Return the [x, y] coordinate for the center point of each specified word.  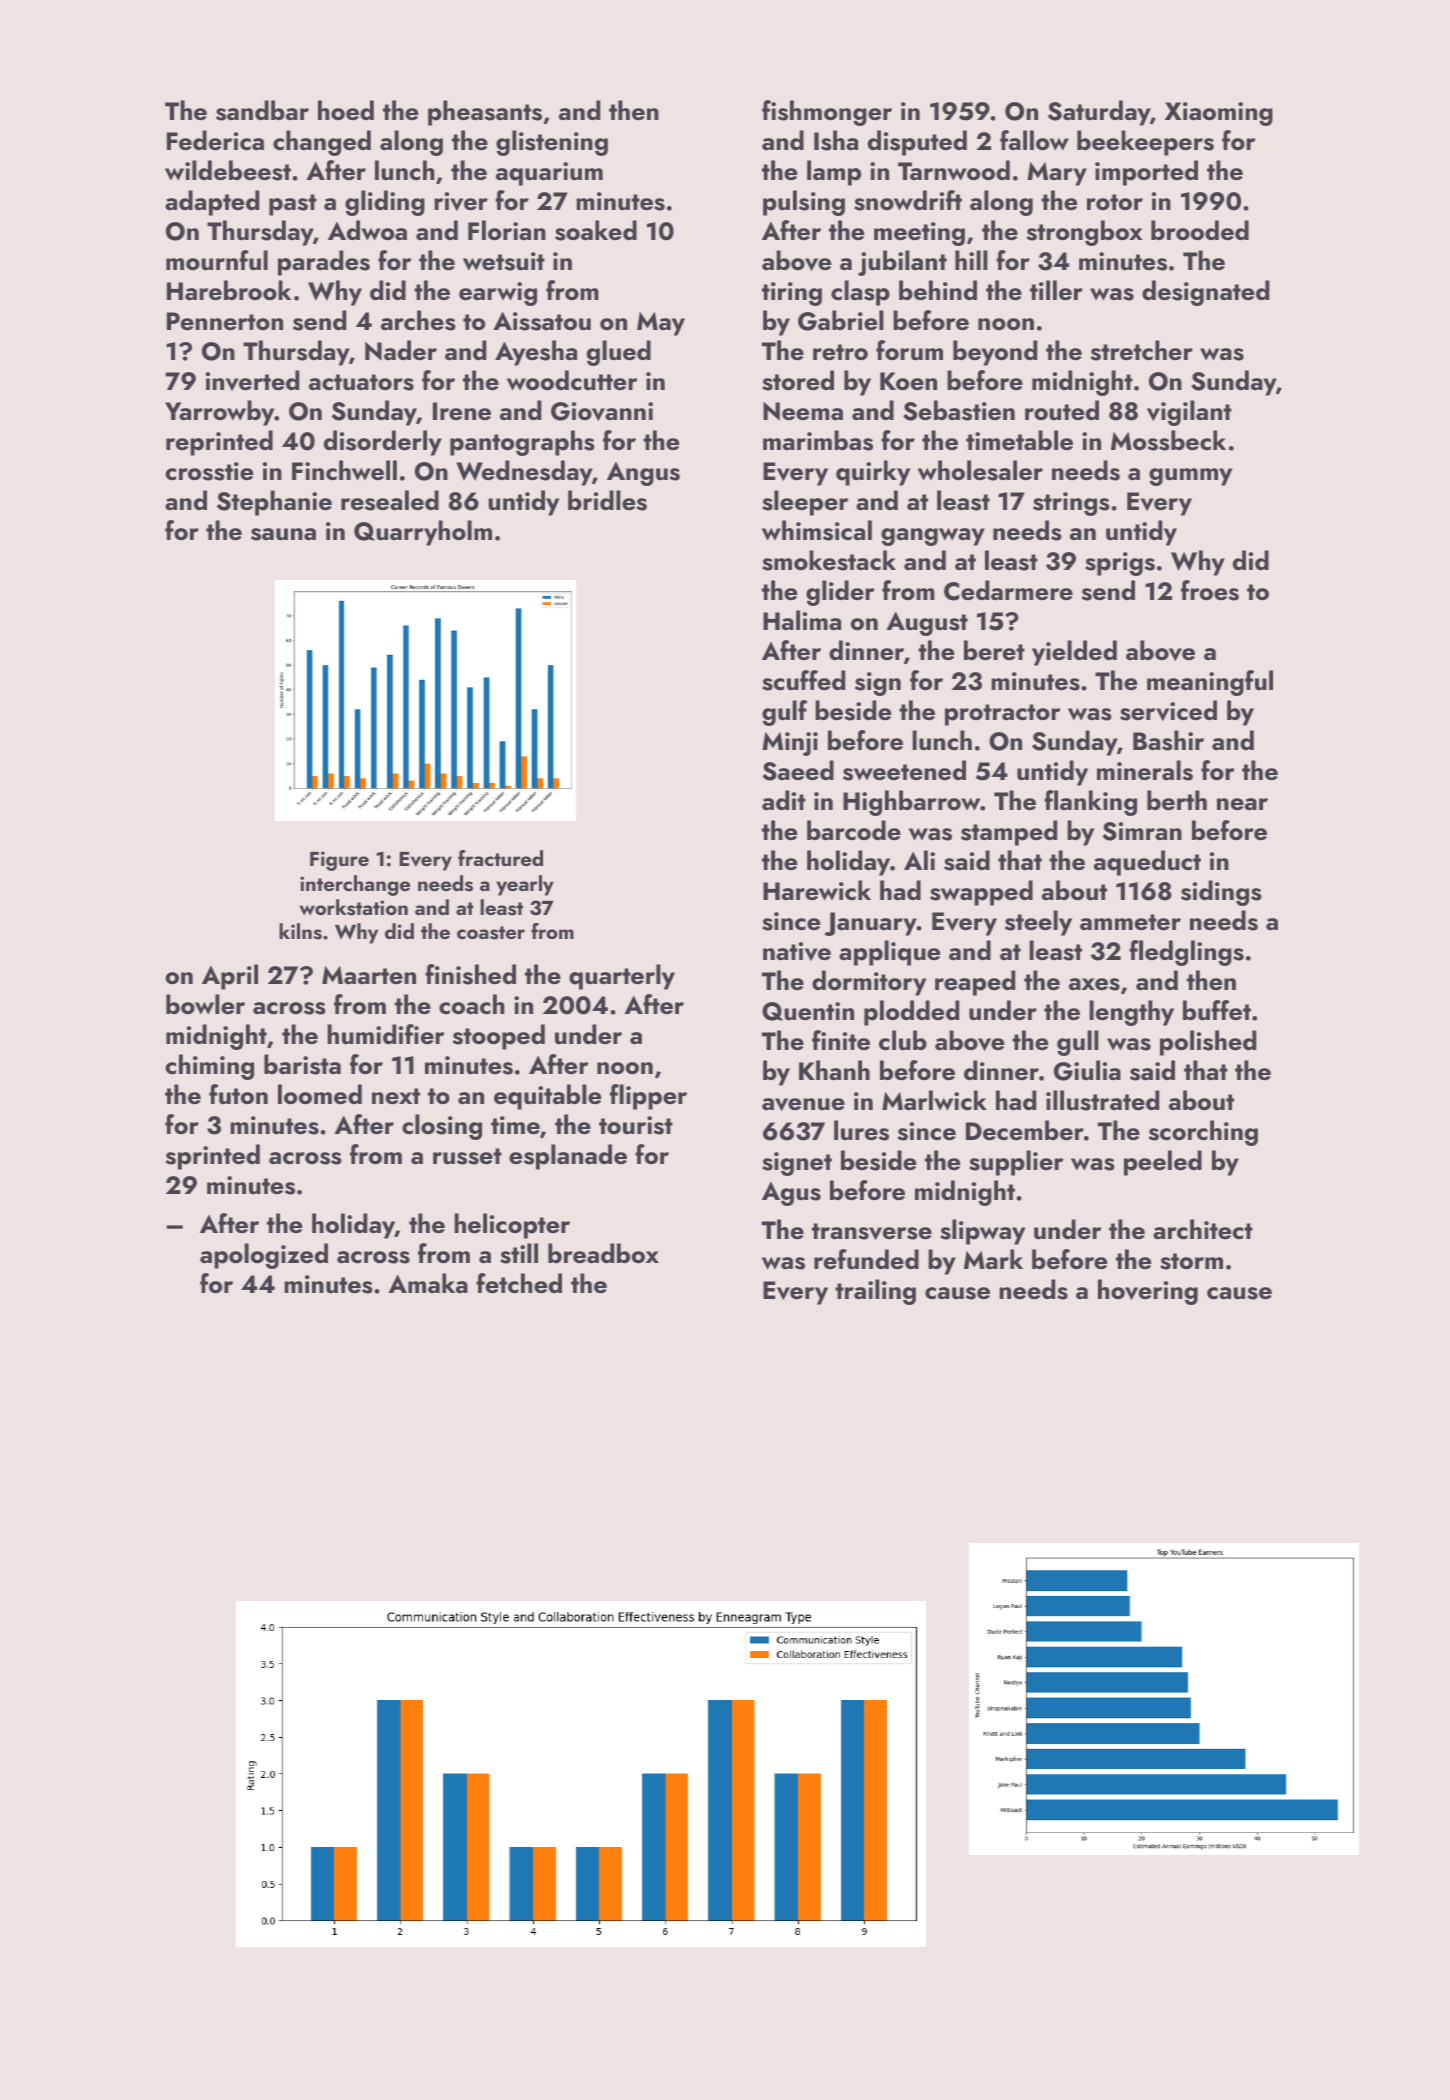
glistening [552, 143]
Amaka [428, 1283]
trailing [875, 1292]
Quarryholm [423, 533]
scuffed [803, 680]
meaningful [1210, 683]
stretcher [1142, 350]
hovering [1148, 1292]
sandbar [262, 110]
